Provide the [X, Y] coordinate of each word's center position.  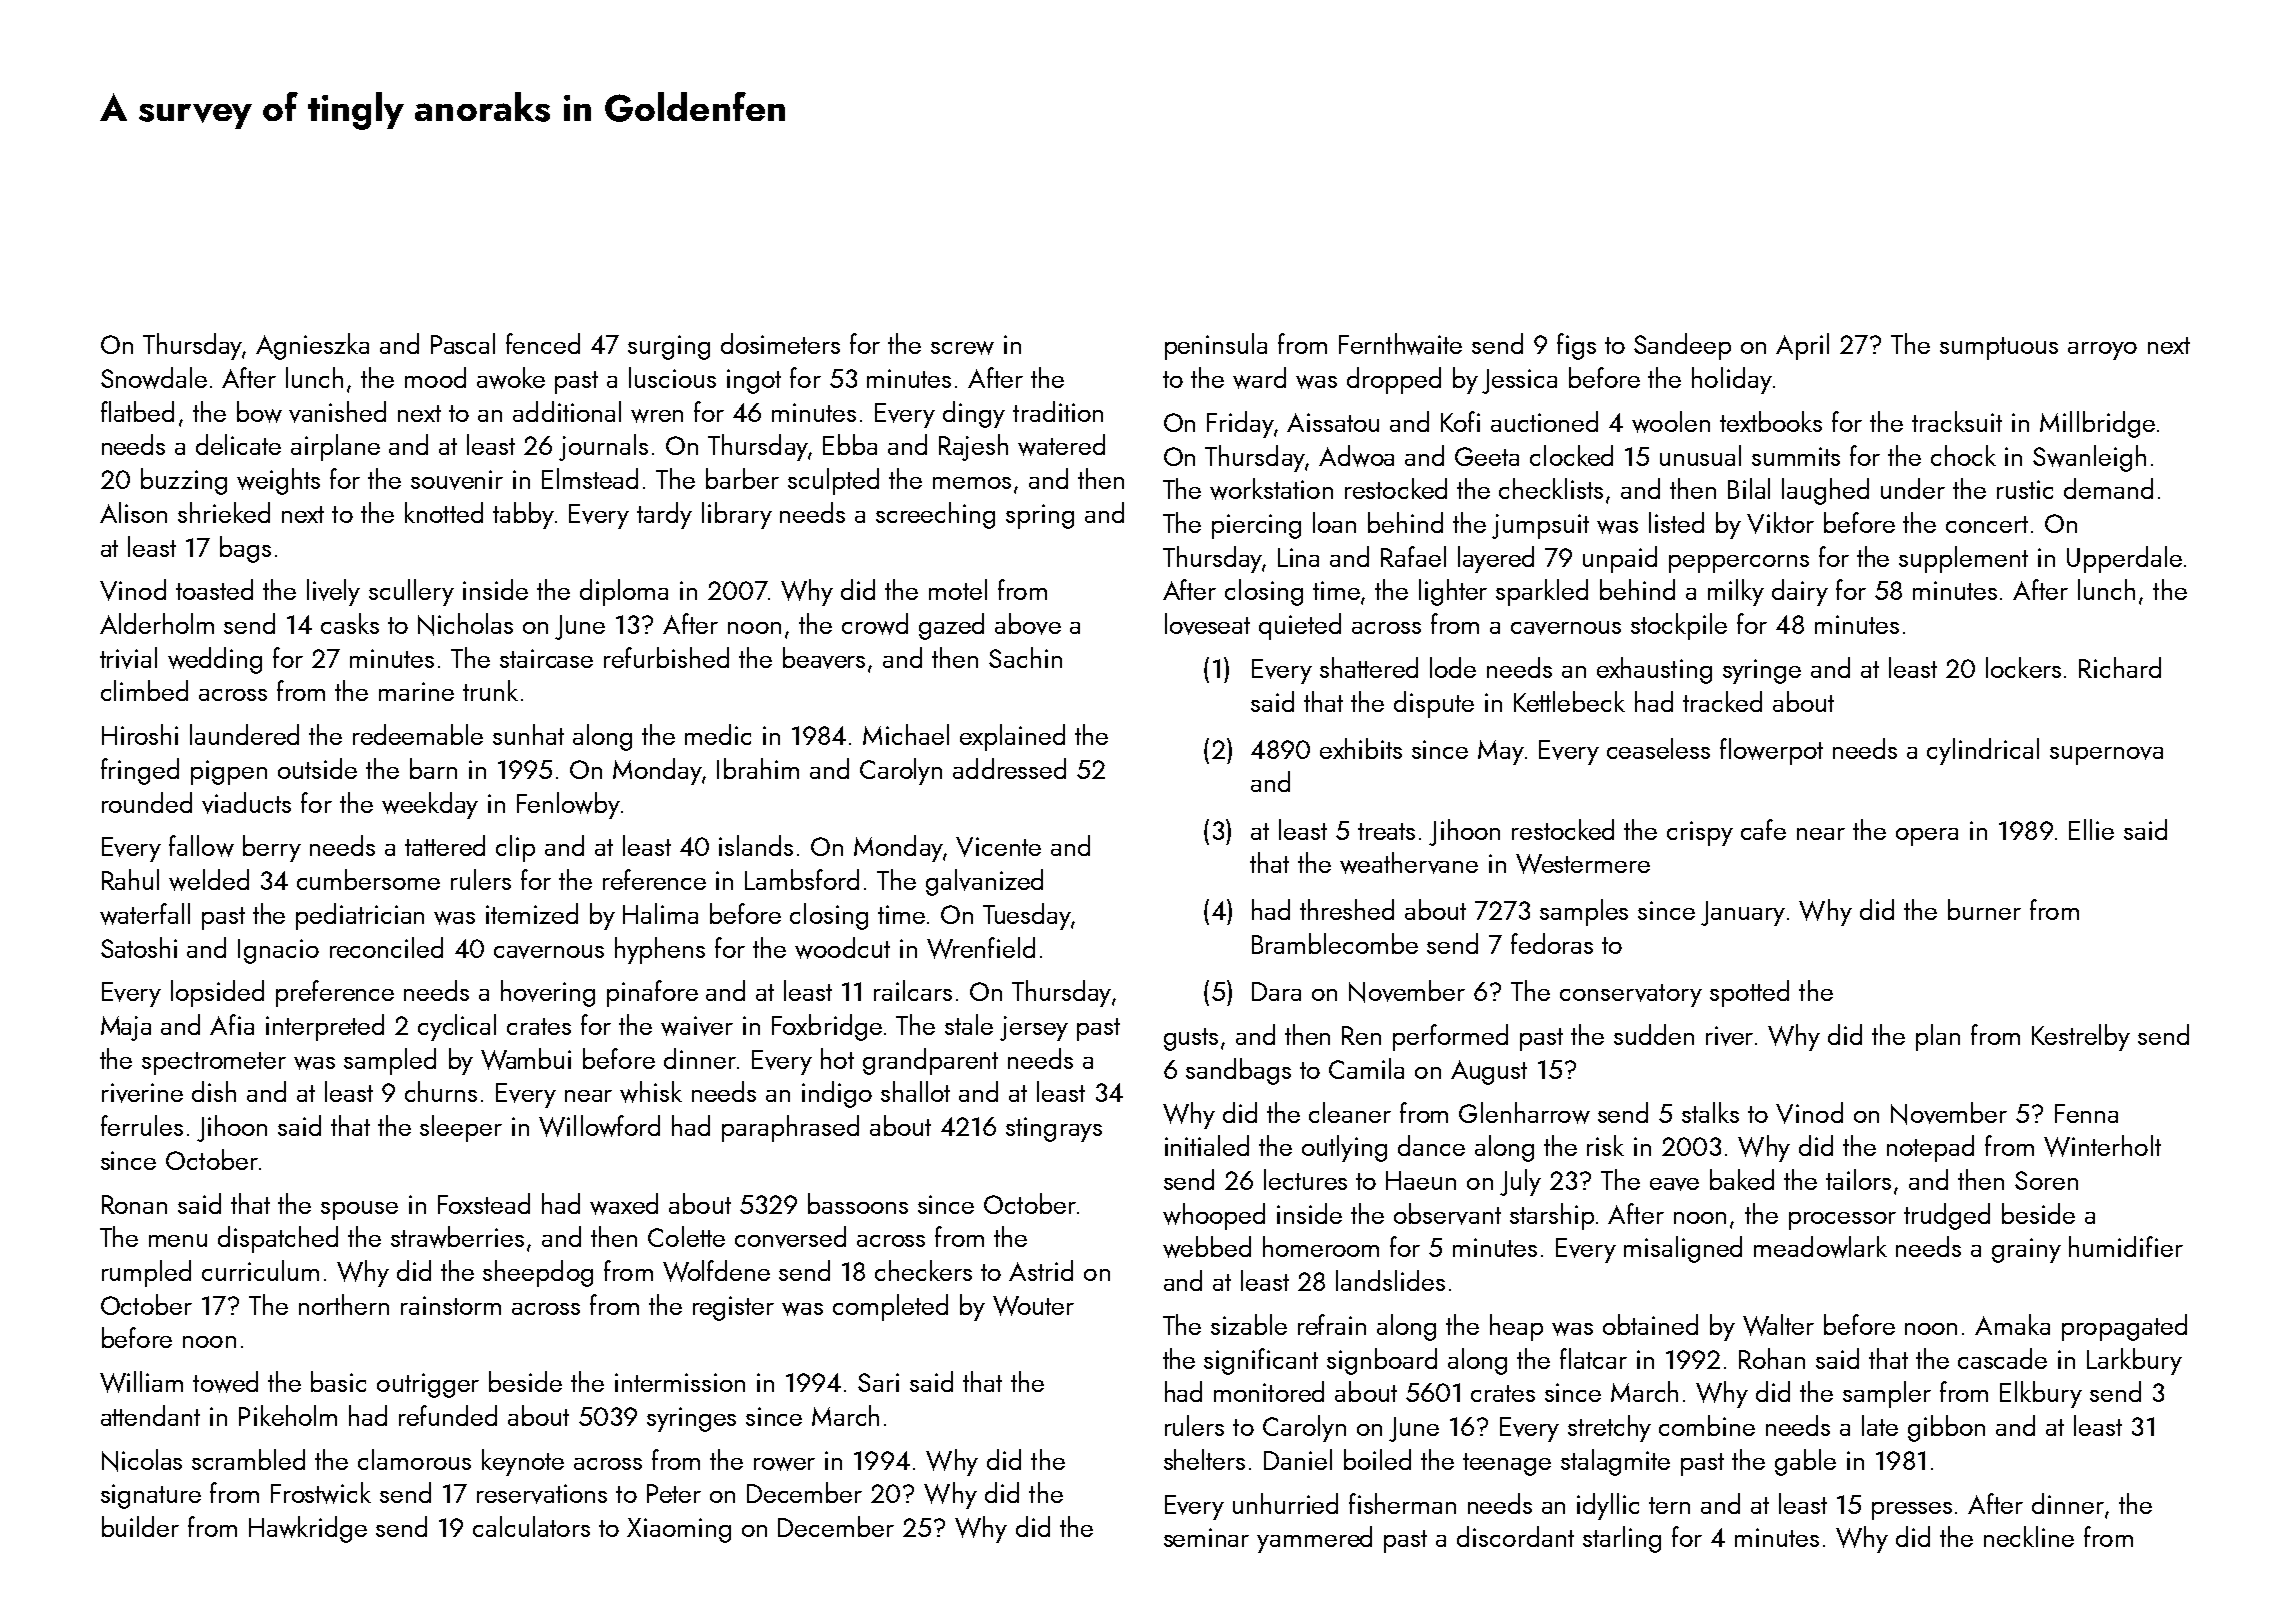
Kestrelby [2081, 1037]
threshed [1347, 909]
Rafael [1413, 556]
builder [140, 1526]
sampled [390, 1061]
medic [718, 734]
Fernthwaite [1400, 344]
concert [1987, 524]
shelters [1204, 1459]
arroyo [2102, 351]
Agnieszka [312, 346]
